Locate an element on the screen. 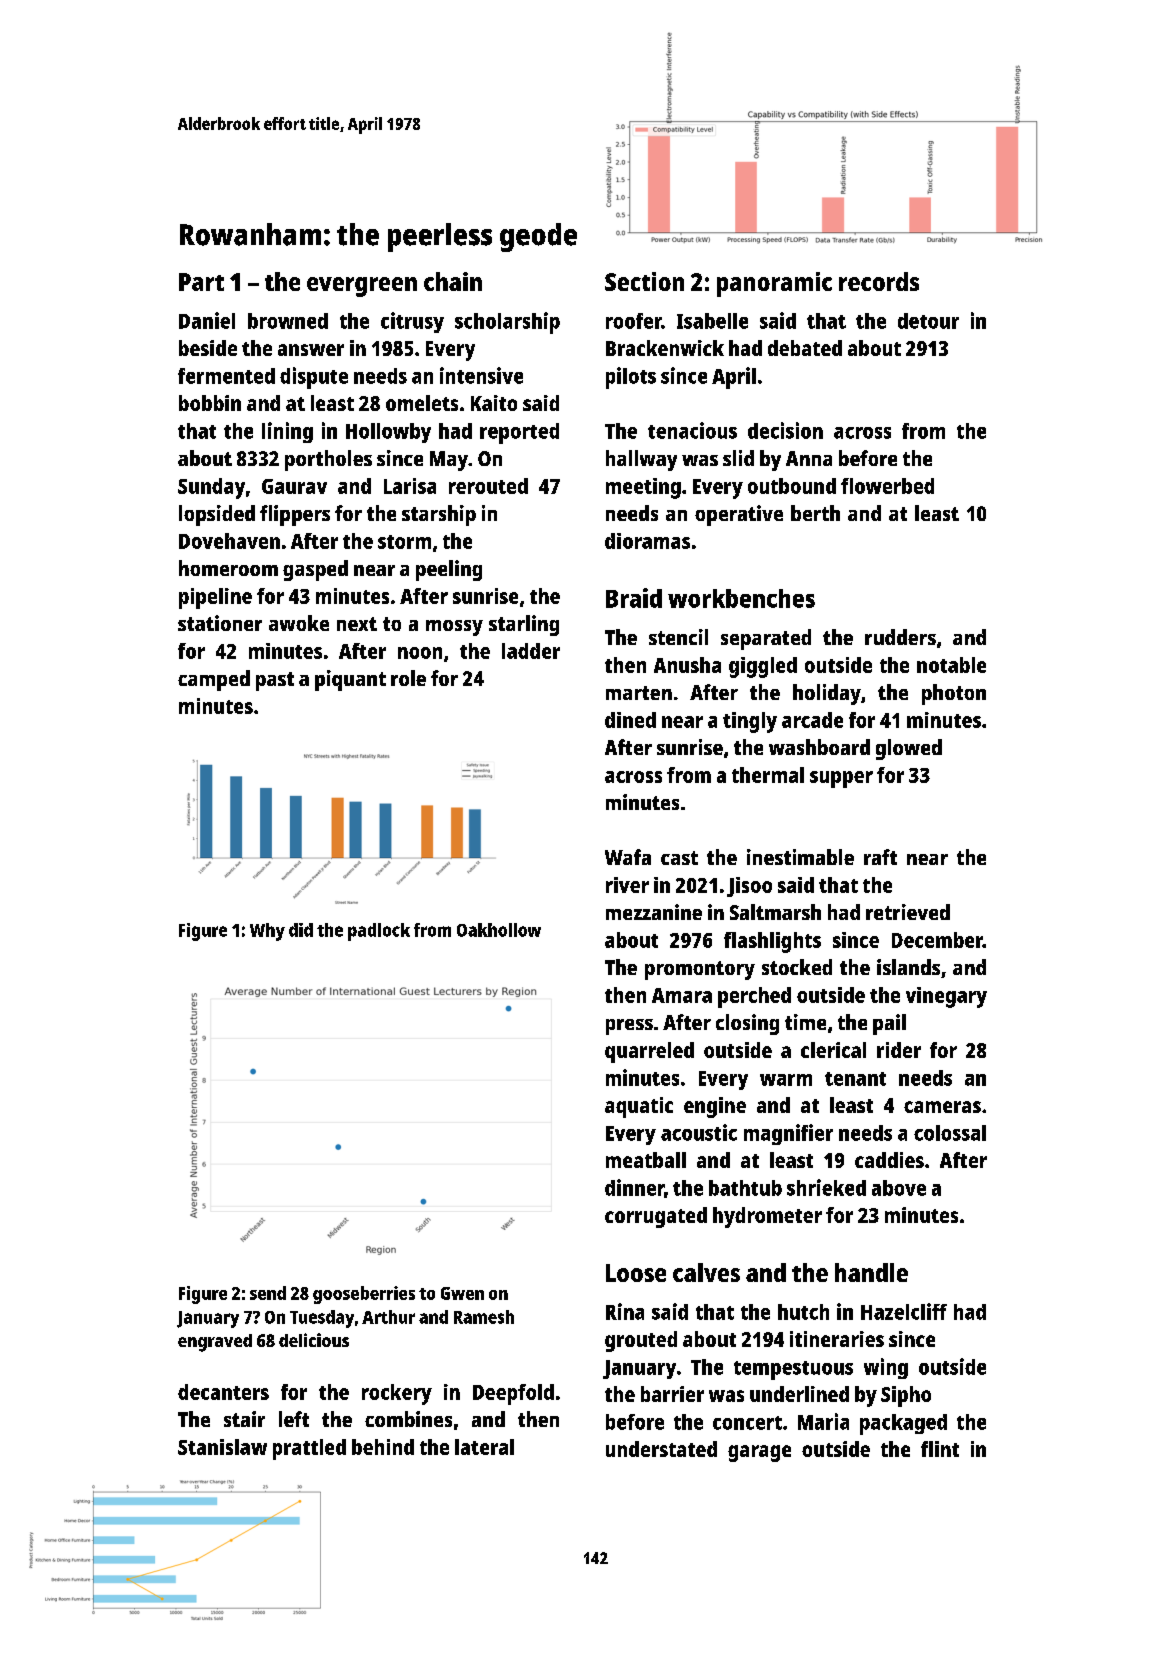 The width and height of the screenshot is (1165, 1654). intensive is located at coordinates (481, 375).
